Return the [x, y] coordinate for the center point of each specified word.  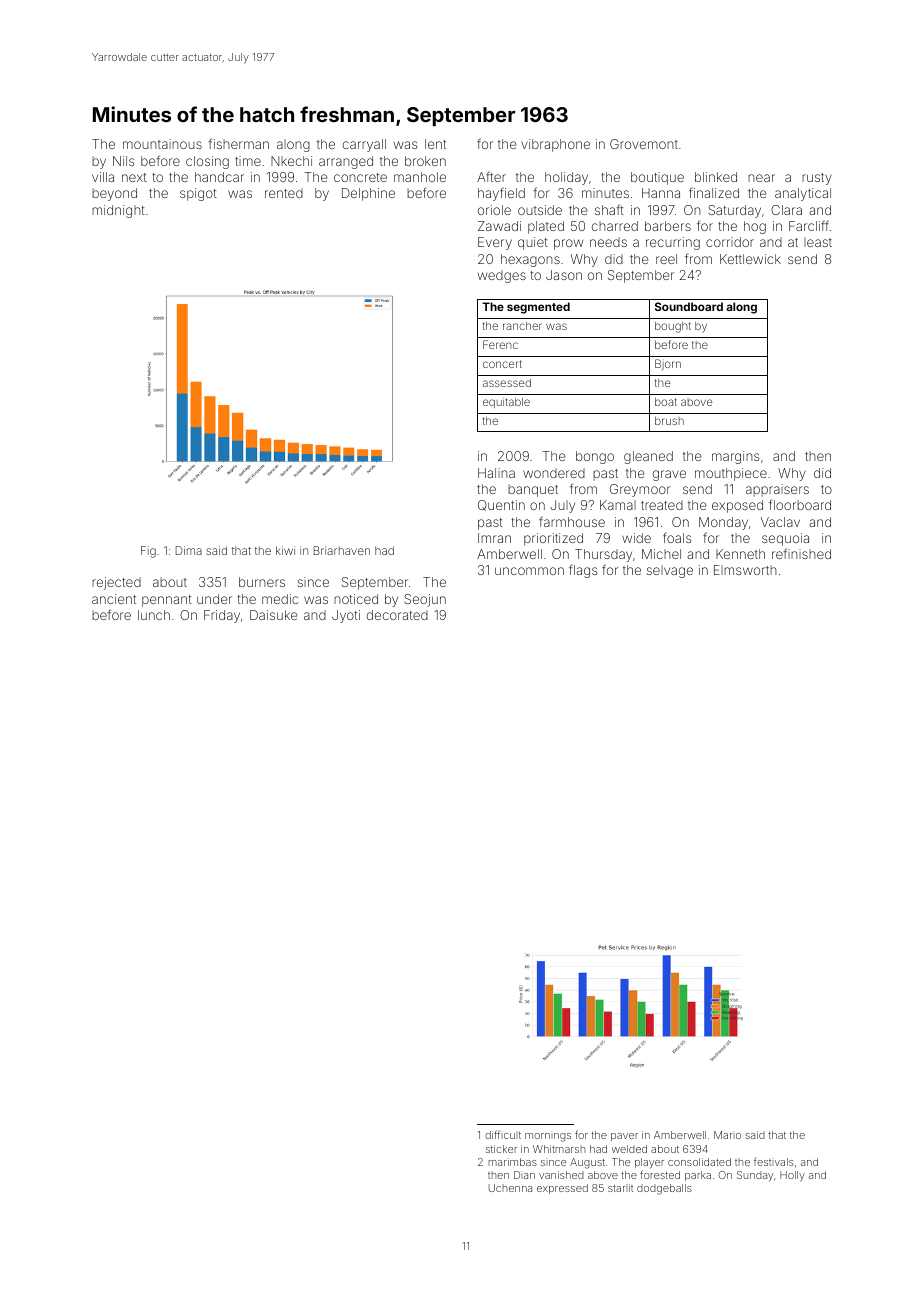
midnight [118, 211]
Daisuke [274, 615]
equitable [506, 403]
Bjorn [668, 364]
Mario [727, 1135]
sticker [501, 1149]
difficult [503, 1134]
